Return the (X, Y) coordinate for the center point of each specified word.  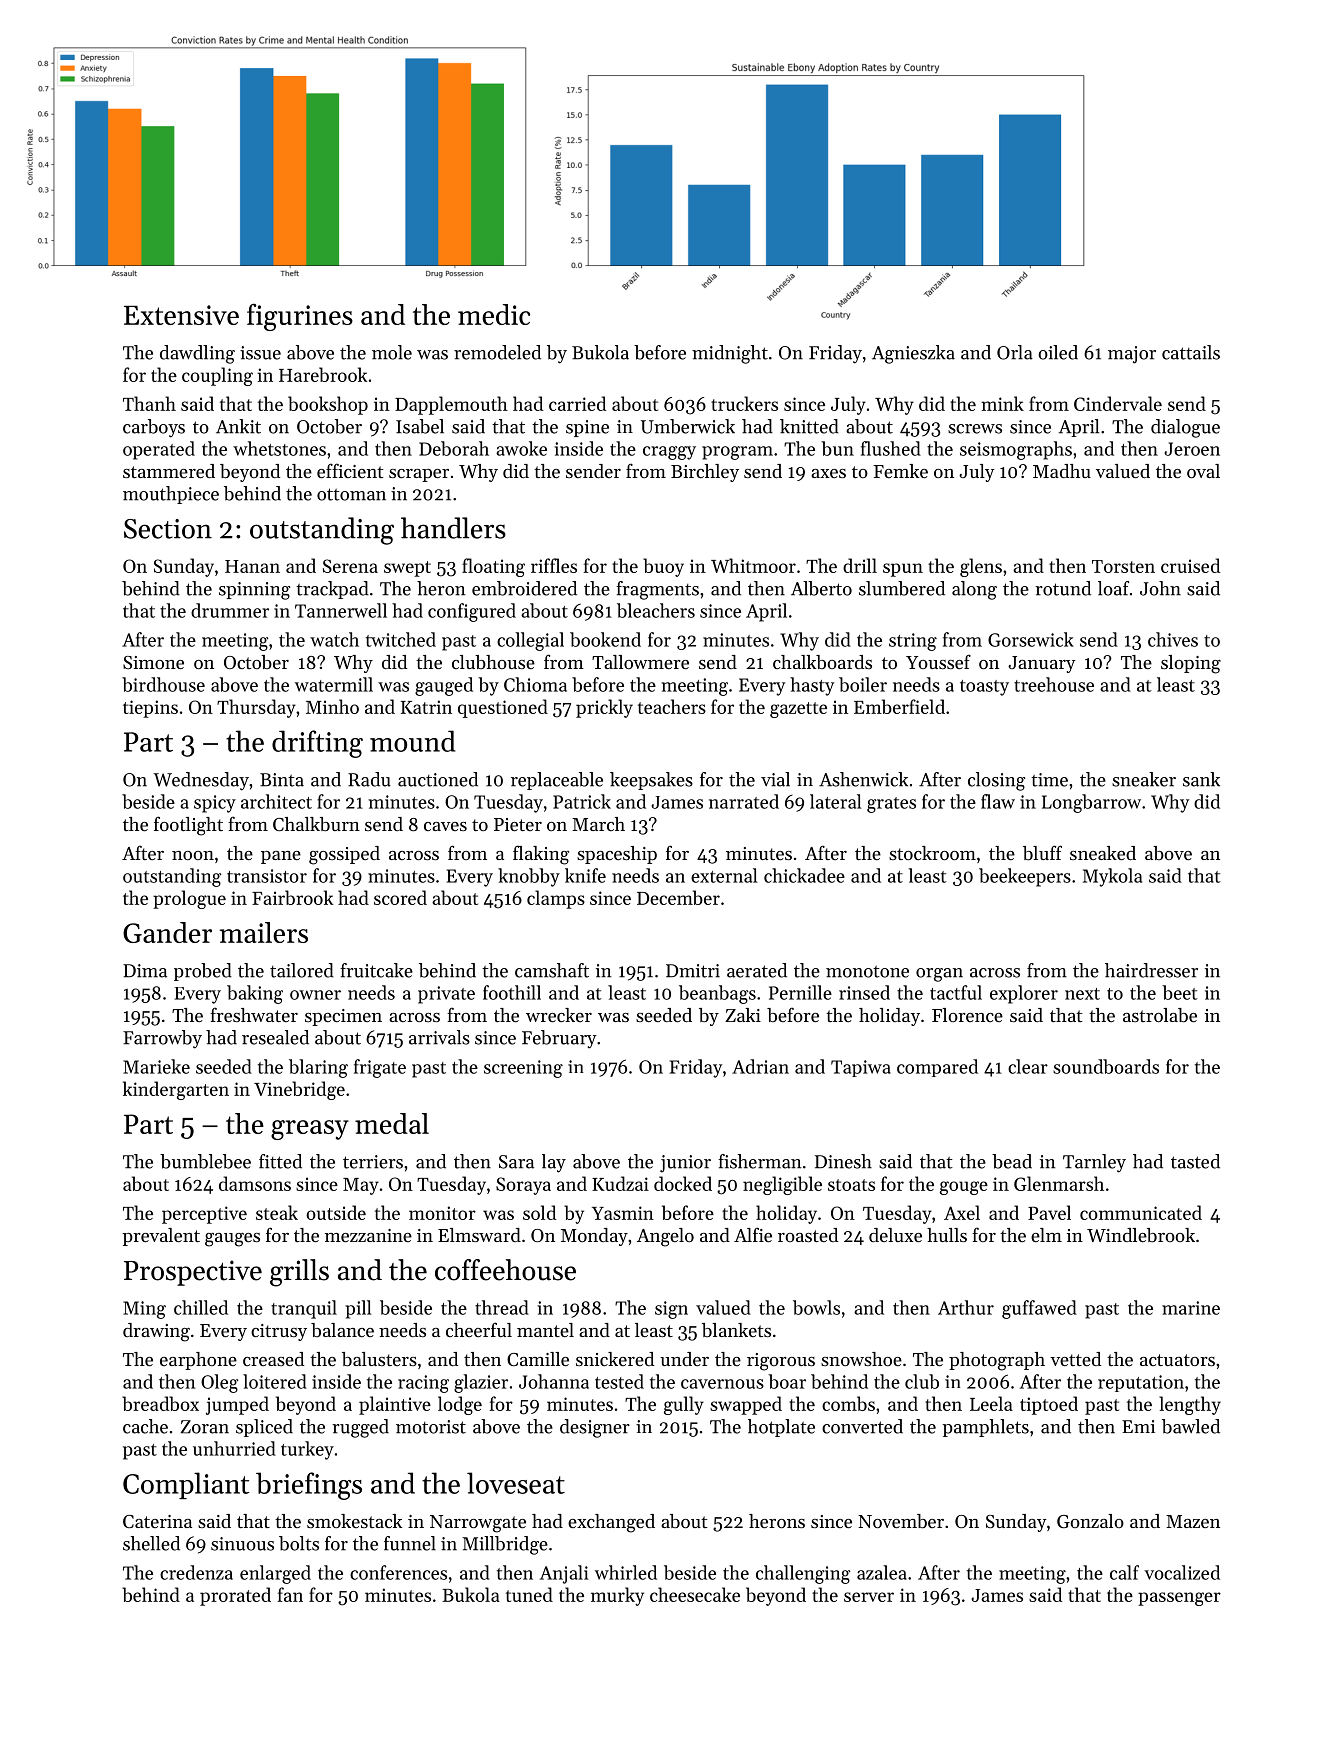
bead (1012, 1161)
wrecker (559, 1015)
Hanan (252, 566)
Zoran (205, 1427)
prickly (604, 708)
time (1049, 780)
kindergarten (176, 1090)
